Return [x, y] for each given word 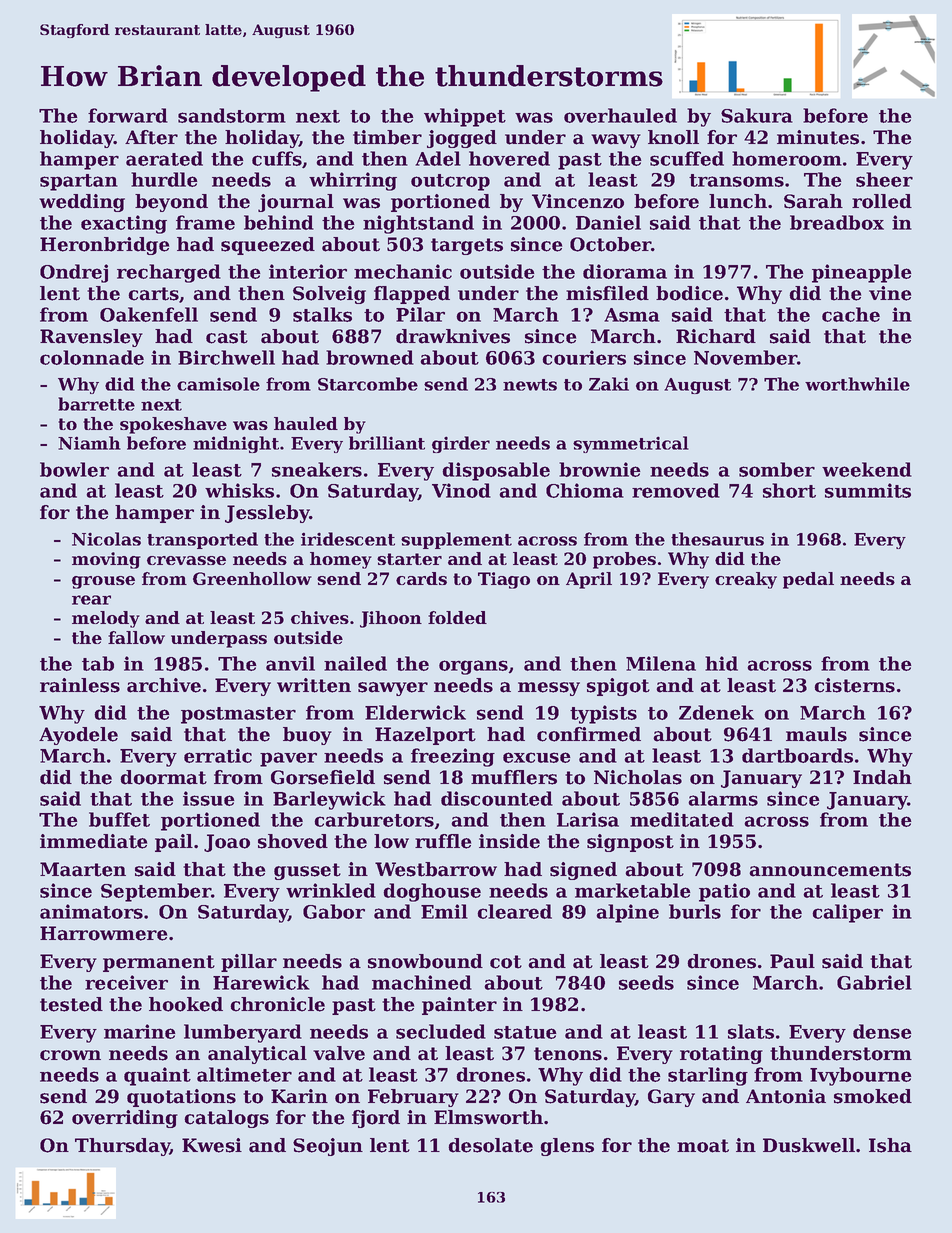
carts [153, 294]
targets [467, 246]
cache [851, 314]
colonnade [92, 357]
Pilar [420, 314]
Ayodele [78, 736]
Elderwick [415, 712]
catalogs [226, 1119]
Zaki [609, 384]
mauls [816, 734]
